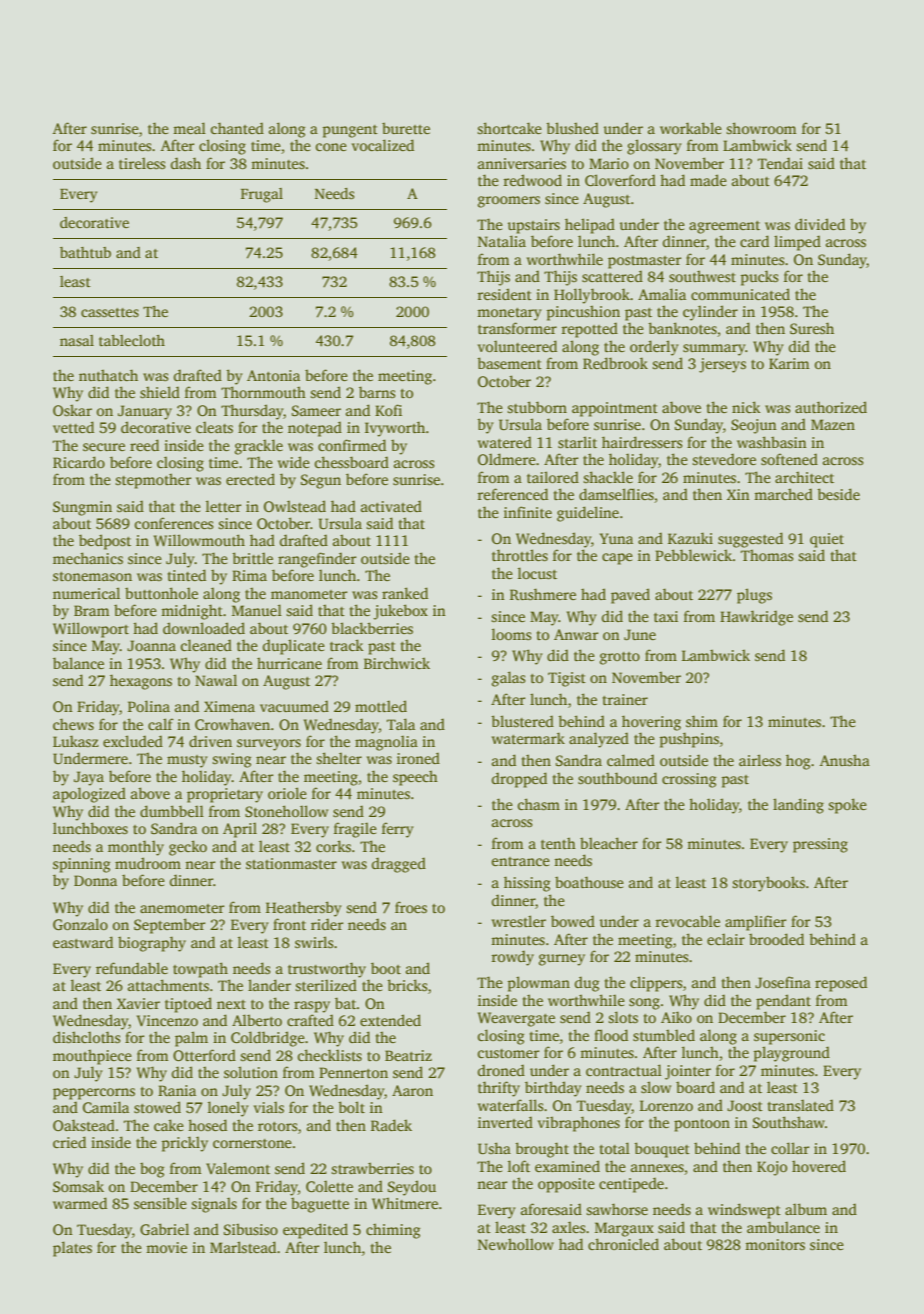 The width and height of the screenshot is (924, 1314). I want to click on expedited, so click(315, 1231).
